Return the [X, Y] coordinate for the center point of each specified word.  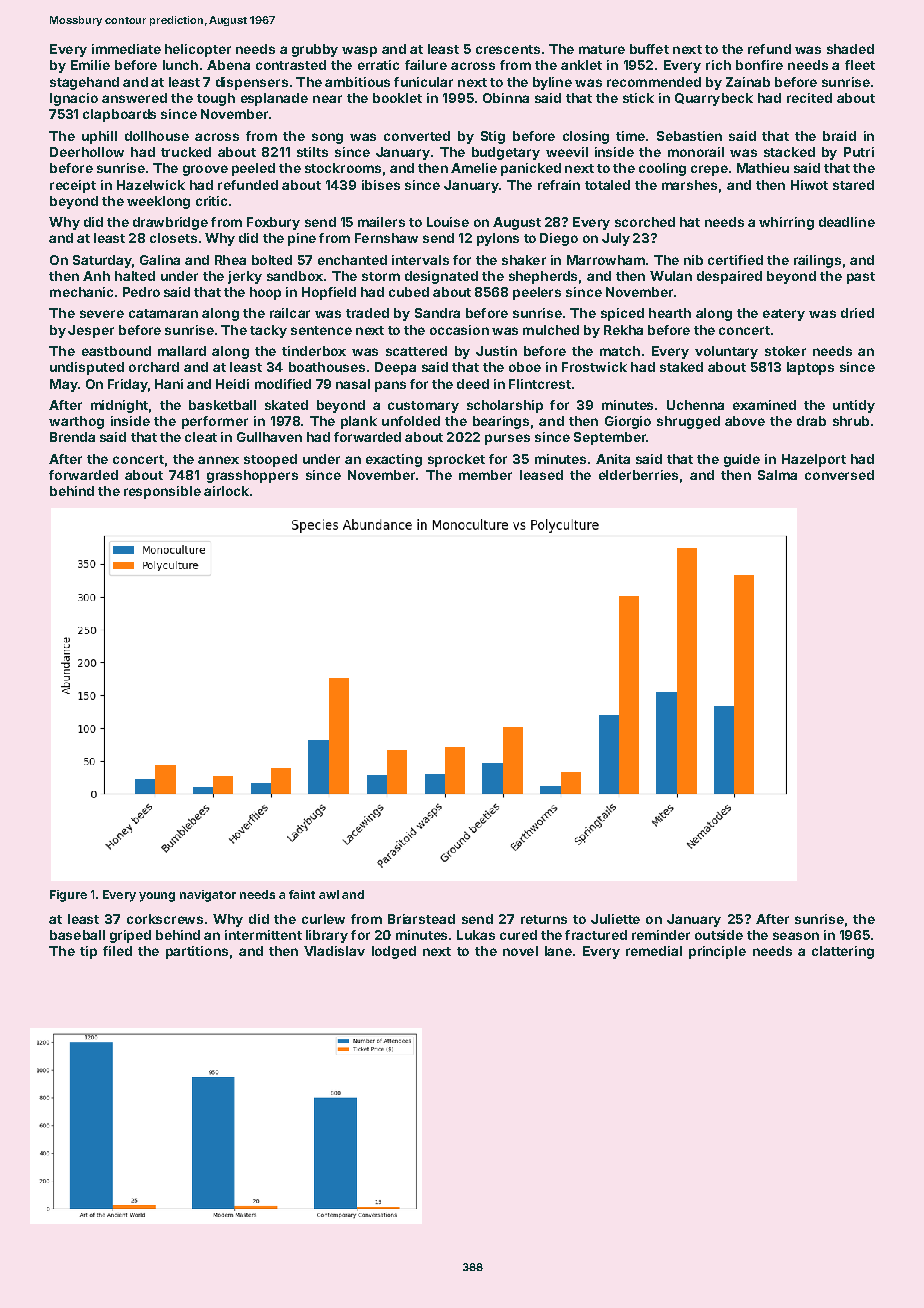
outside [719, 935]
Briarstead [421, 919]
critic [211, 201]
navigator [208, 896]
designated [441, 277]
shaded [850, 49]
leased [541, 475]
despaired [729, 277]
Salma [777, 475]
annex [218, 460]
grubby [315, 50]
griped [130, 936]
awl [329, 894]
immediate [126, 49]
